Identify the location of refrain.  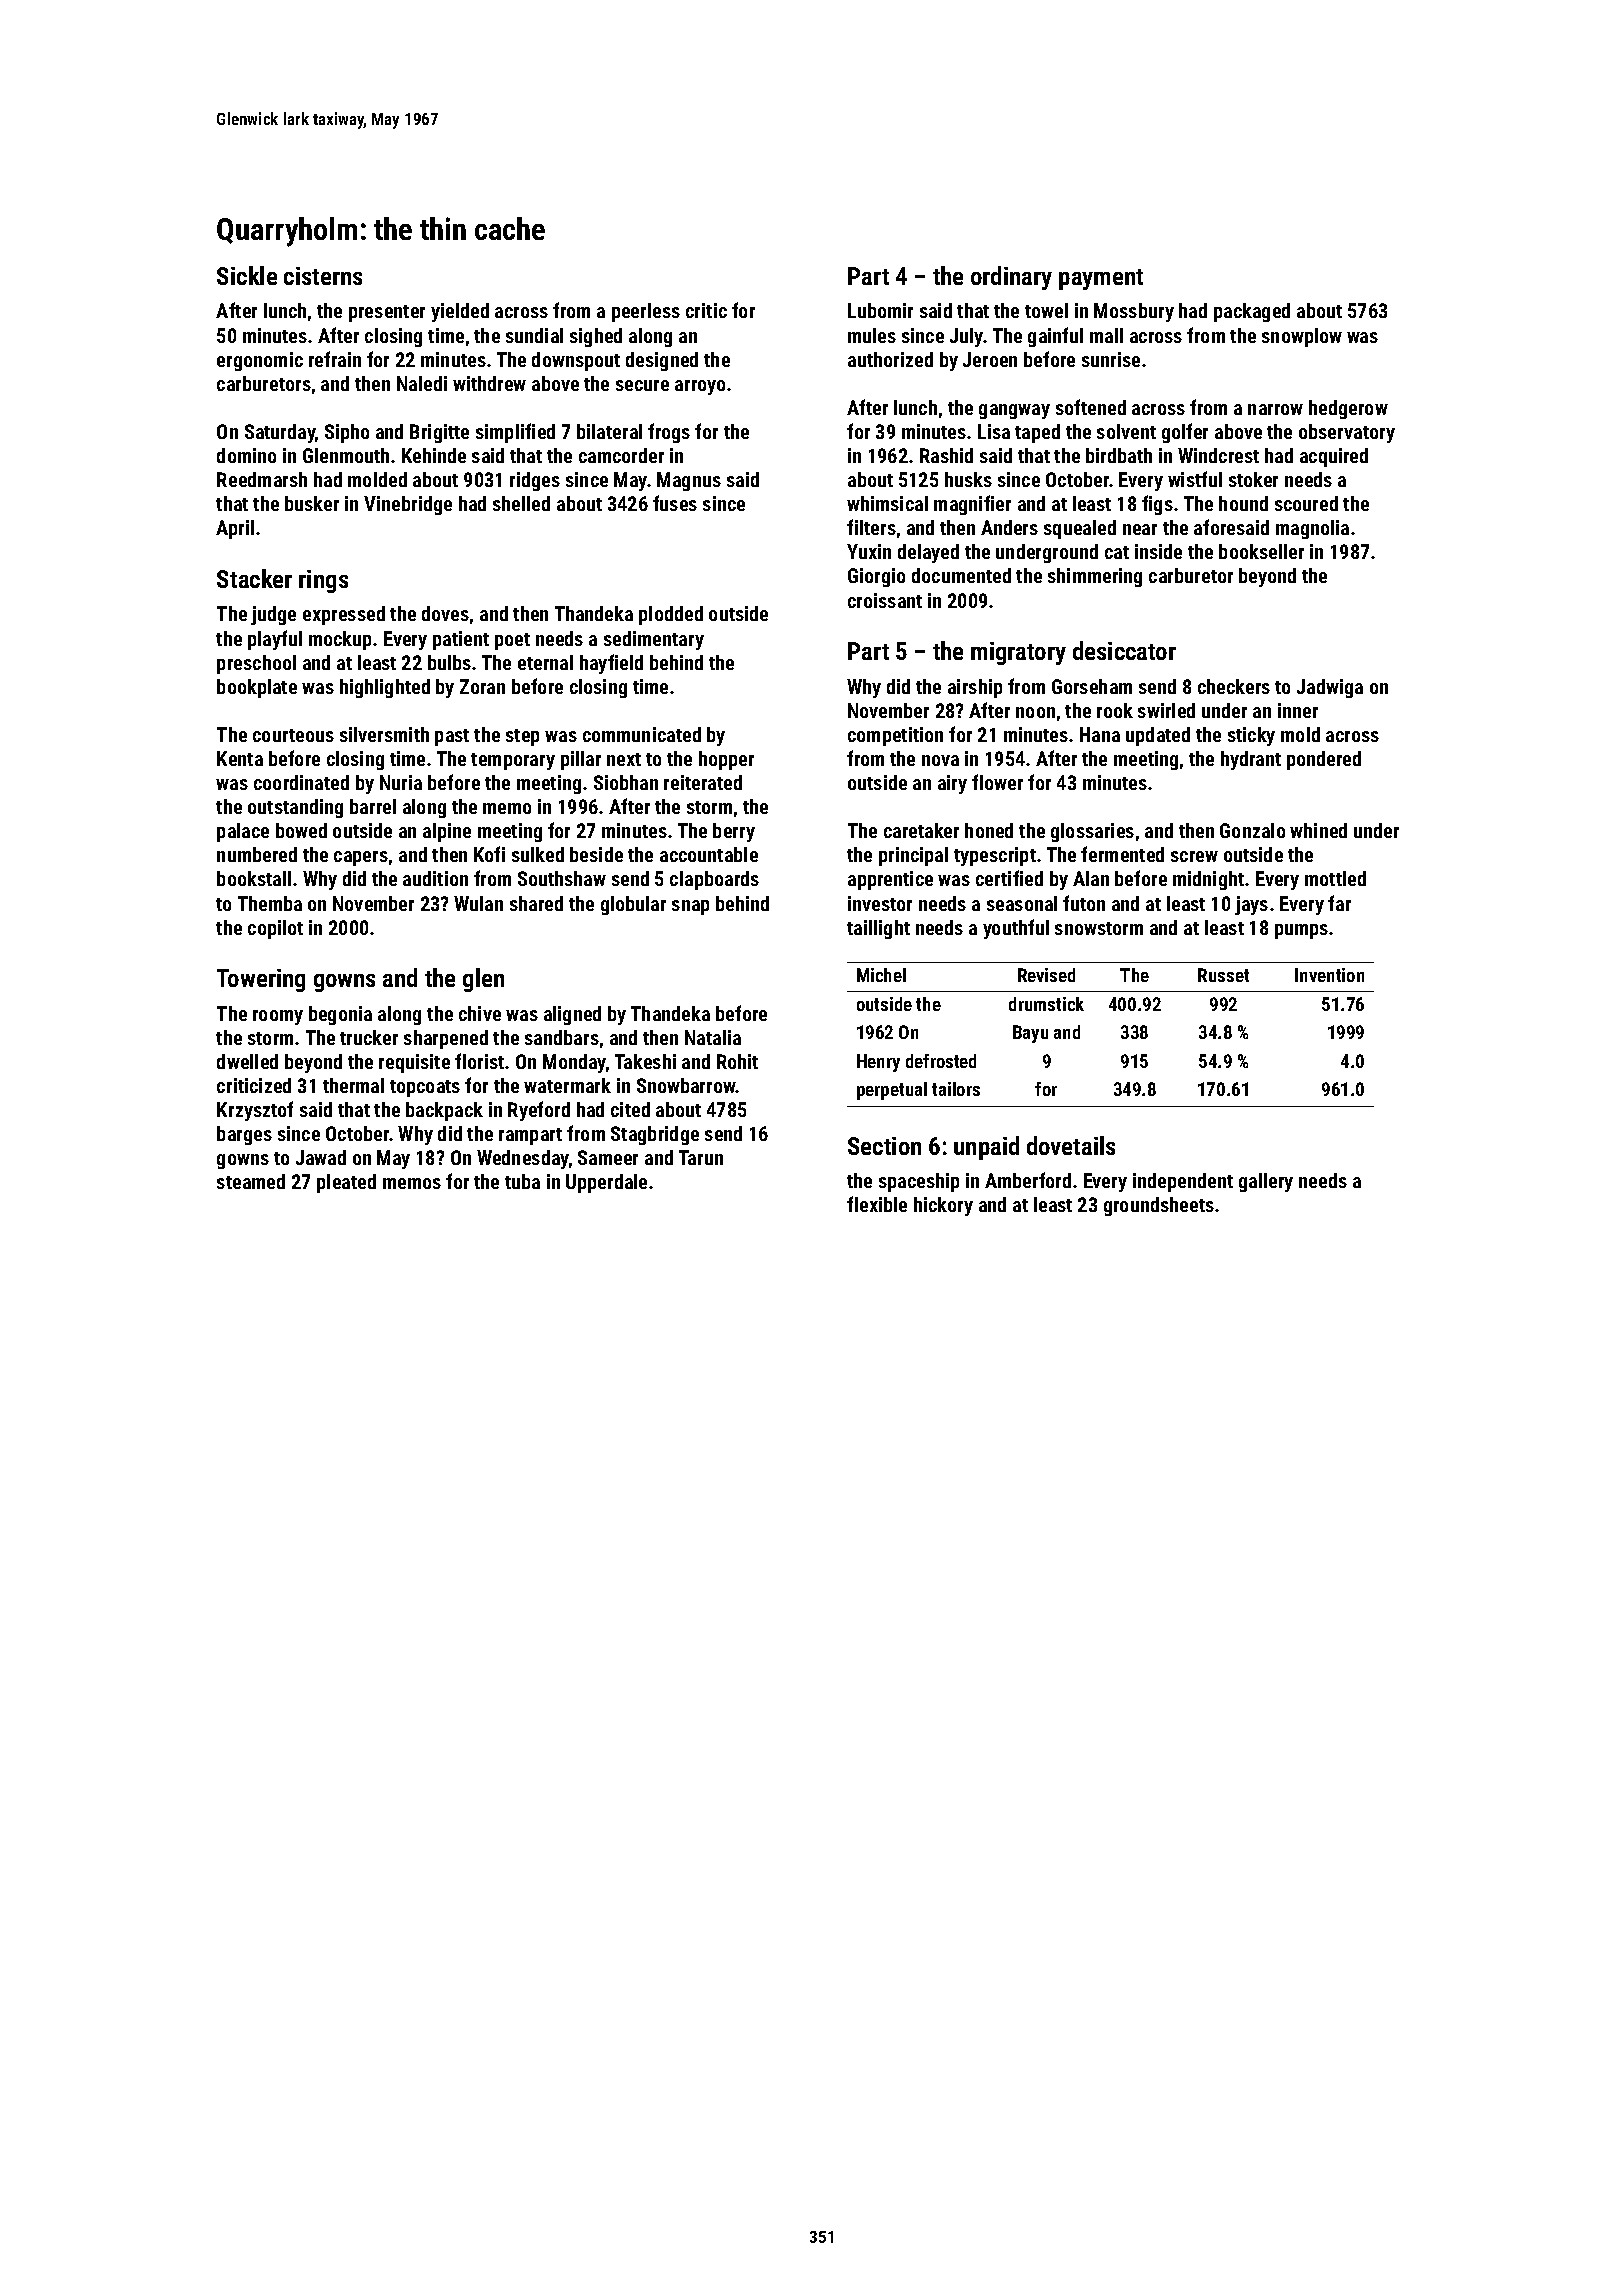
(335, 359).
